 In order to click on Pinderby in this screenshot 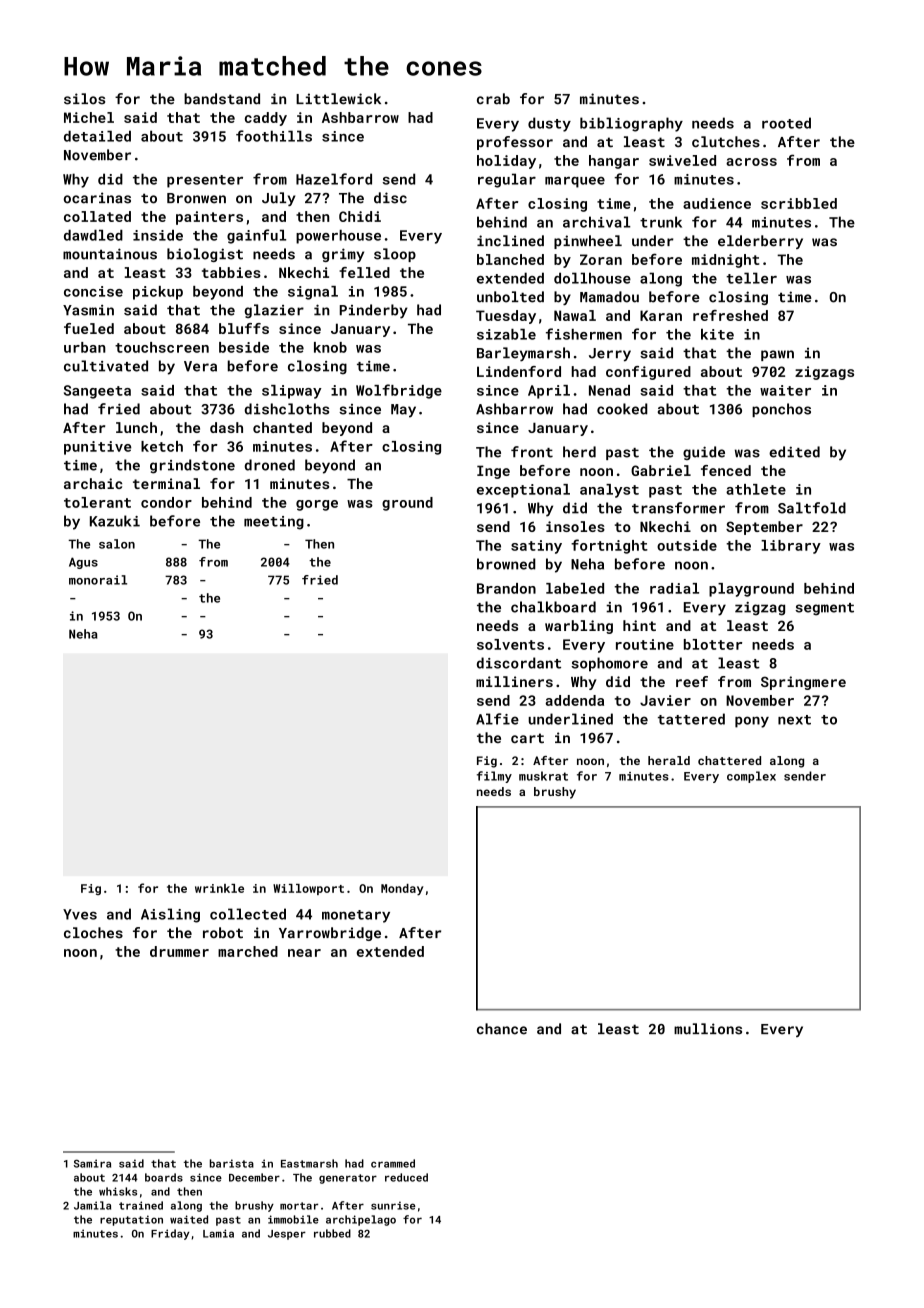, I will do `click(374, 311)`.
